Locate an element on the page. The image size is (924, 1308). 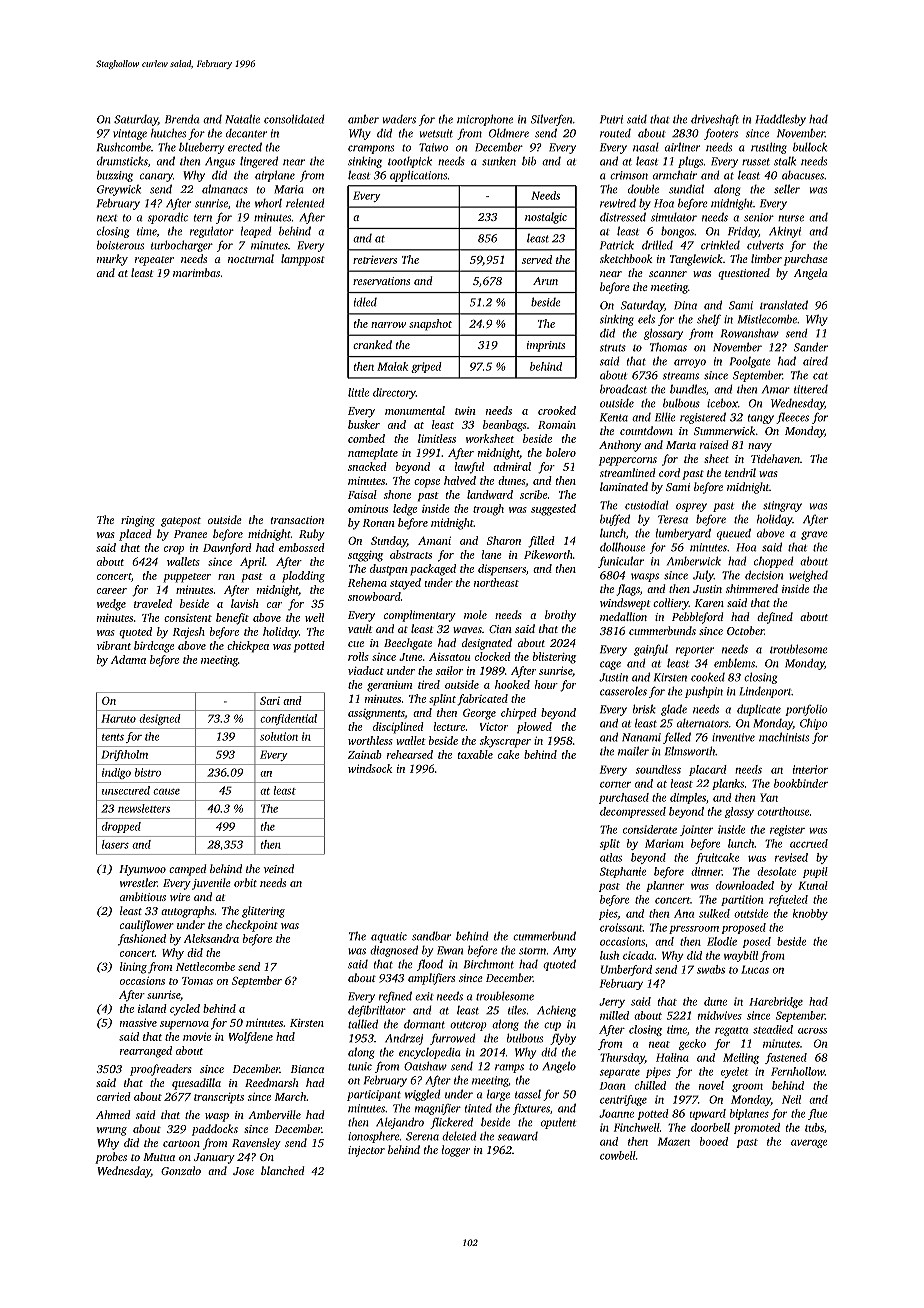
dollhouse is located at coordinates (622, 547).
